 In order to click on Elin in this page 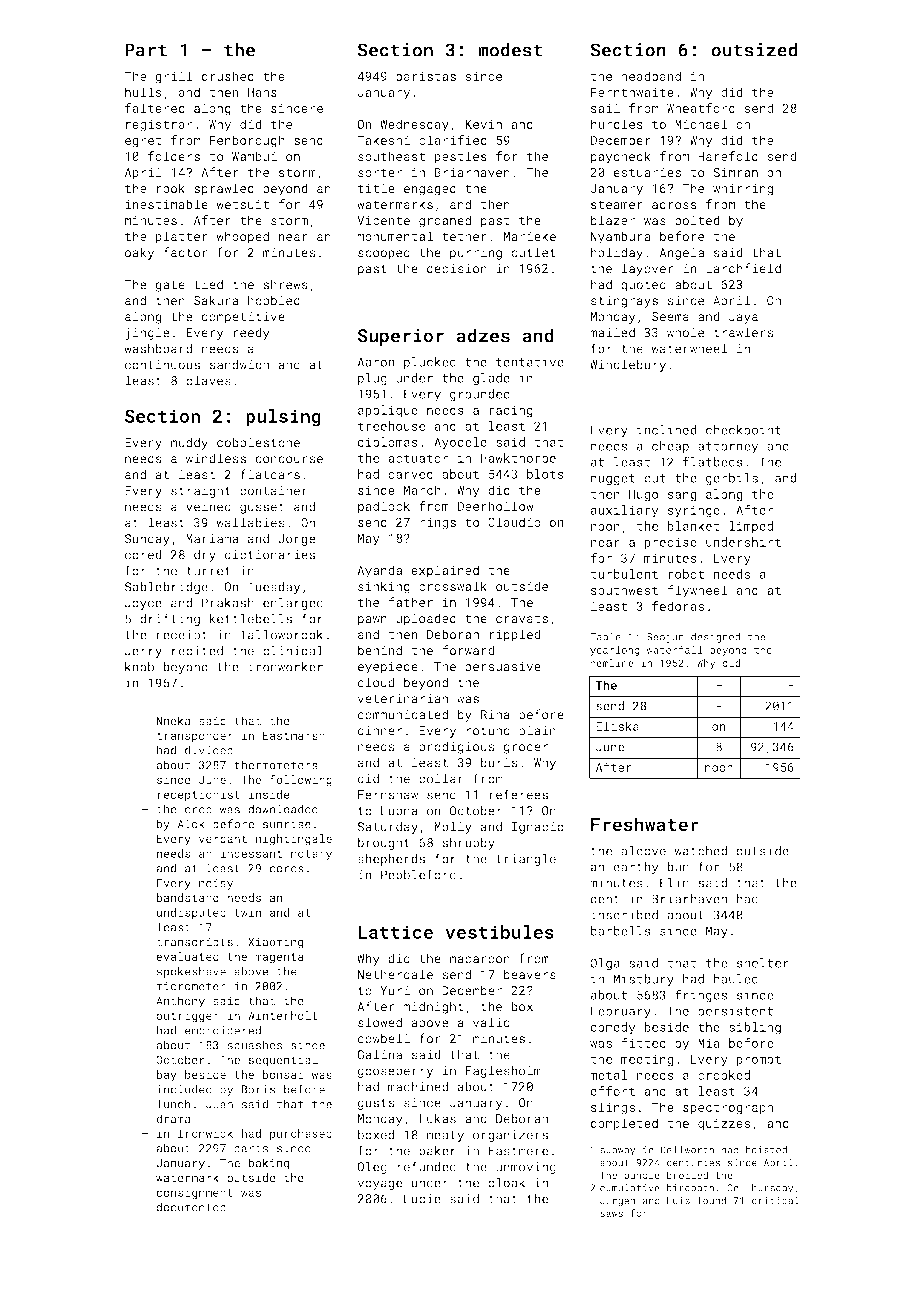, I will do `click(674, 883)`.
